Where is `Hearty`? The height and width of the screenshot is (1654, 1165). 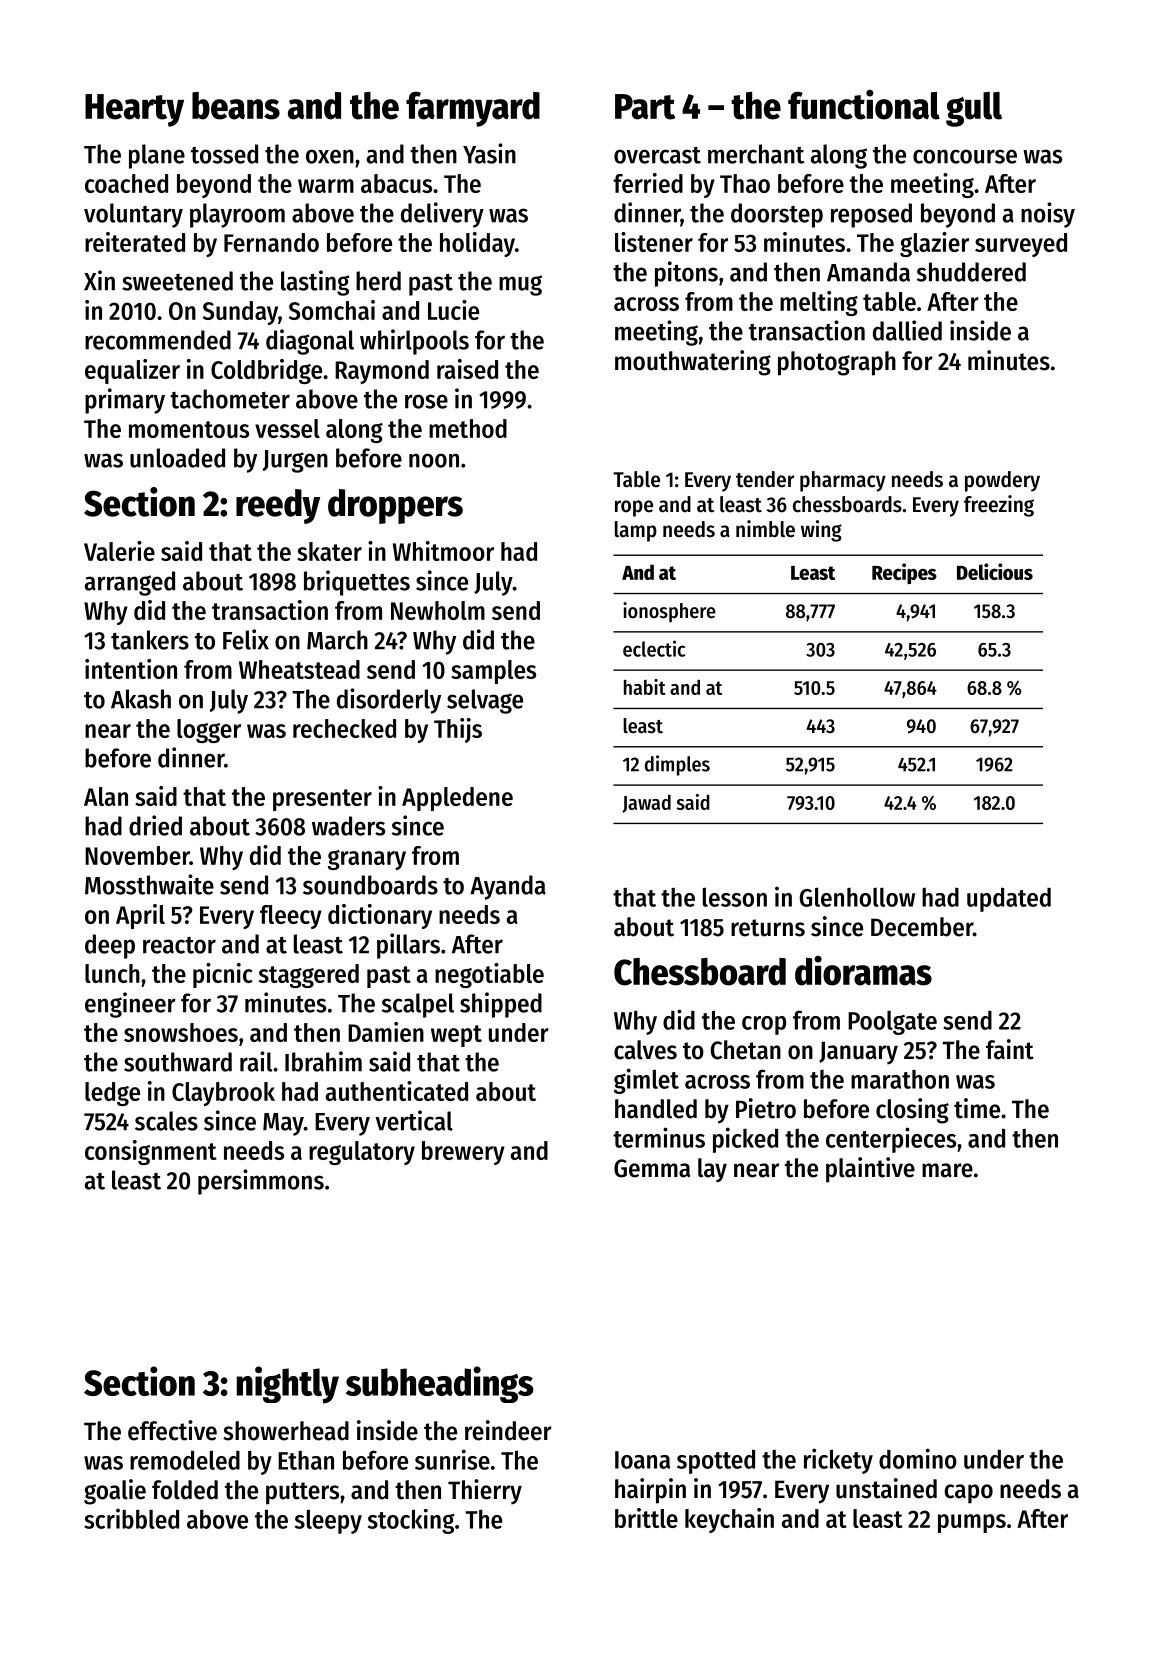 Hearty is located at coordinates (134, 110).
